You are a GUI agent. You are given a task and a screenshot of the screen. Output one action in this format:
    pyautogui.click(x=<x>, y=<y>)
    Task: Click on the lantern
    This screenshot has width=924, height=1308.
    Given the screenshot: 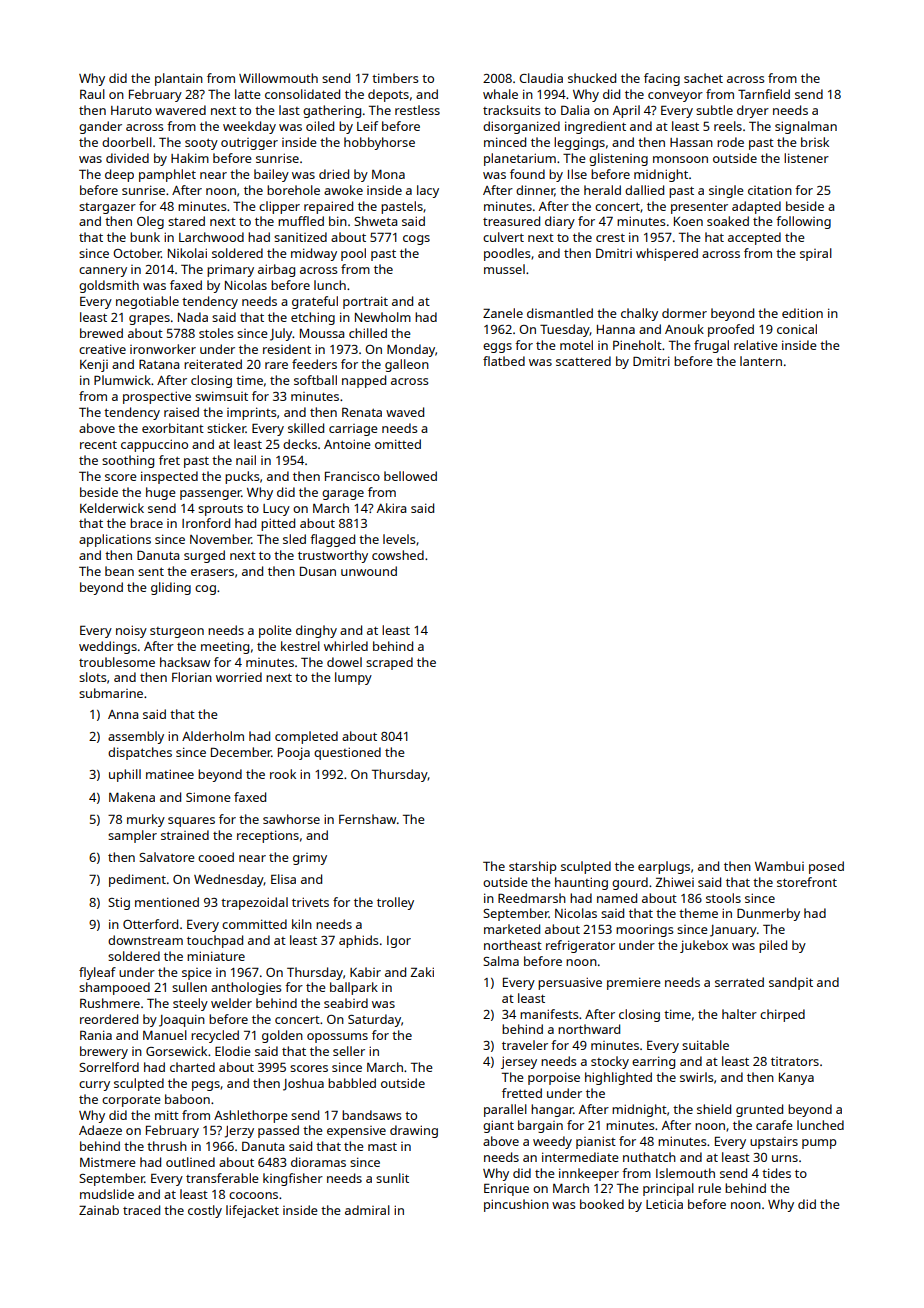 What is the action you would take?
    pyautogui.click(x=761, y=361)
